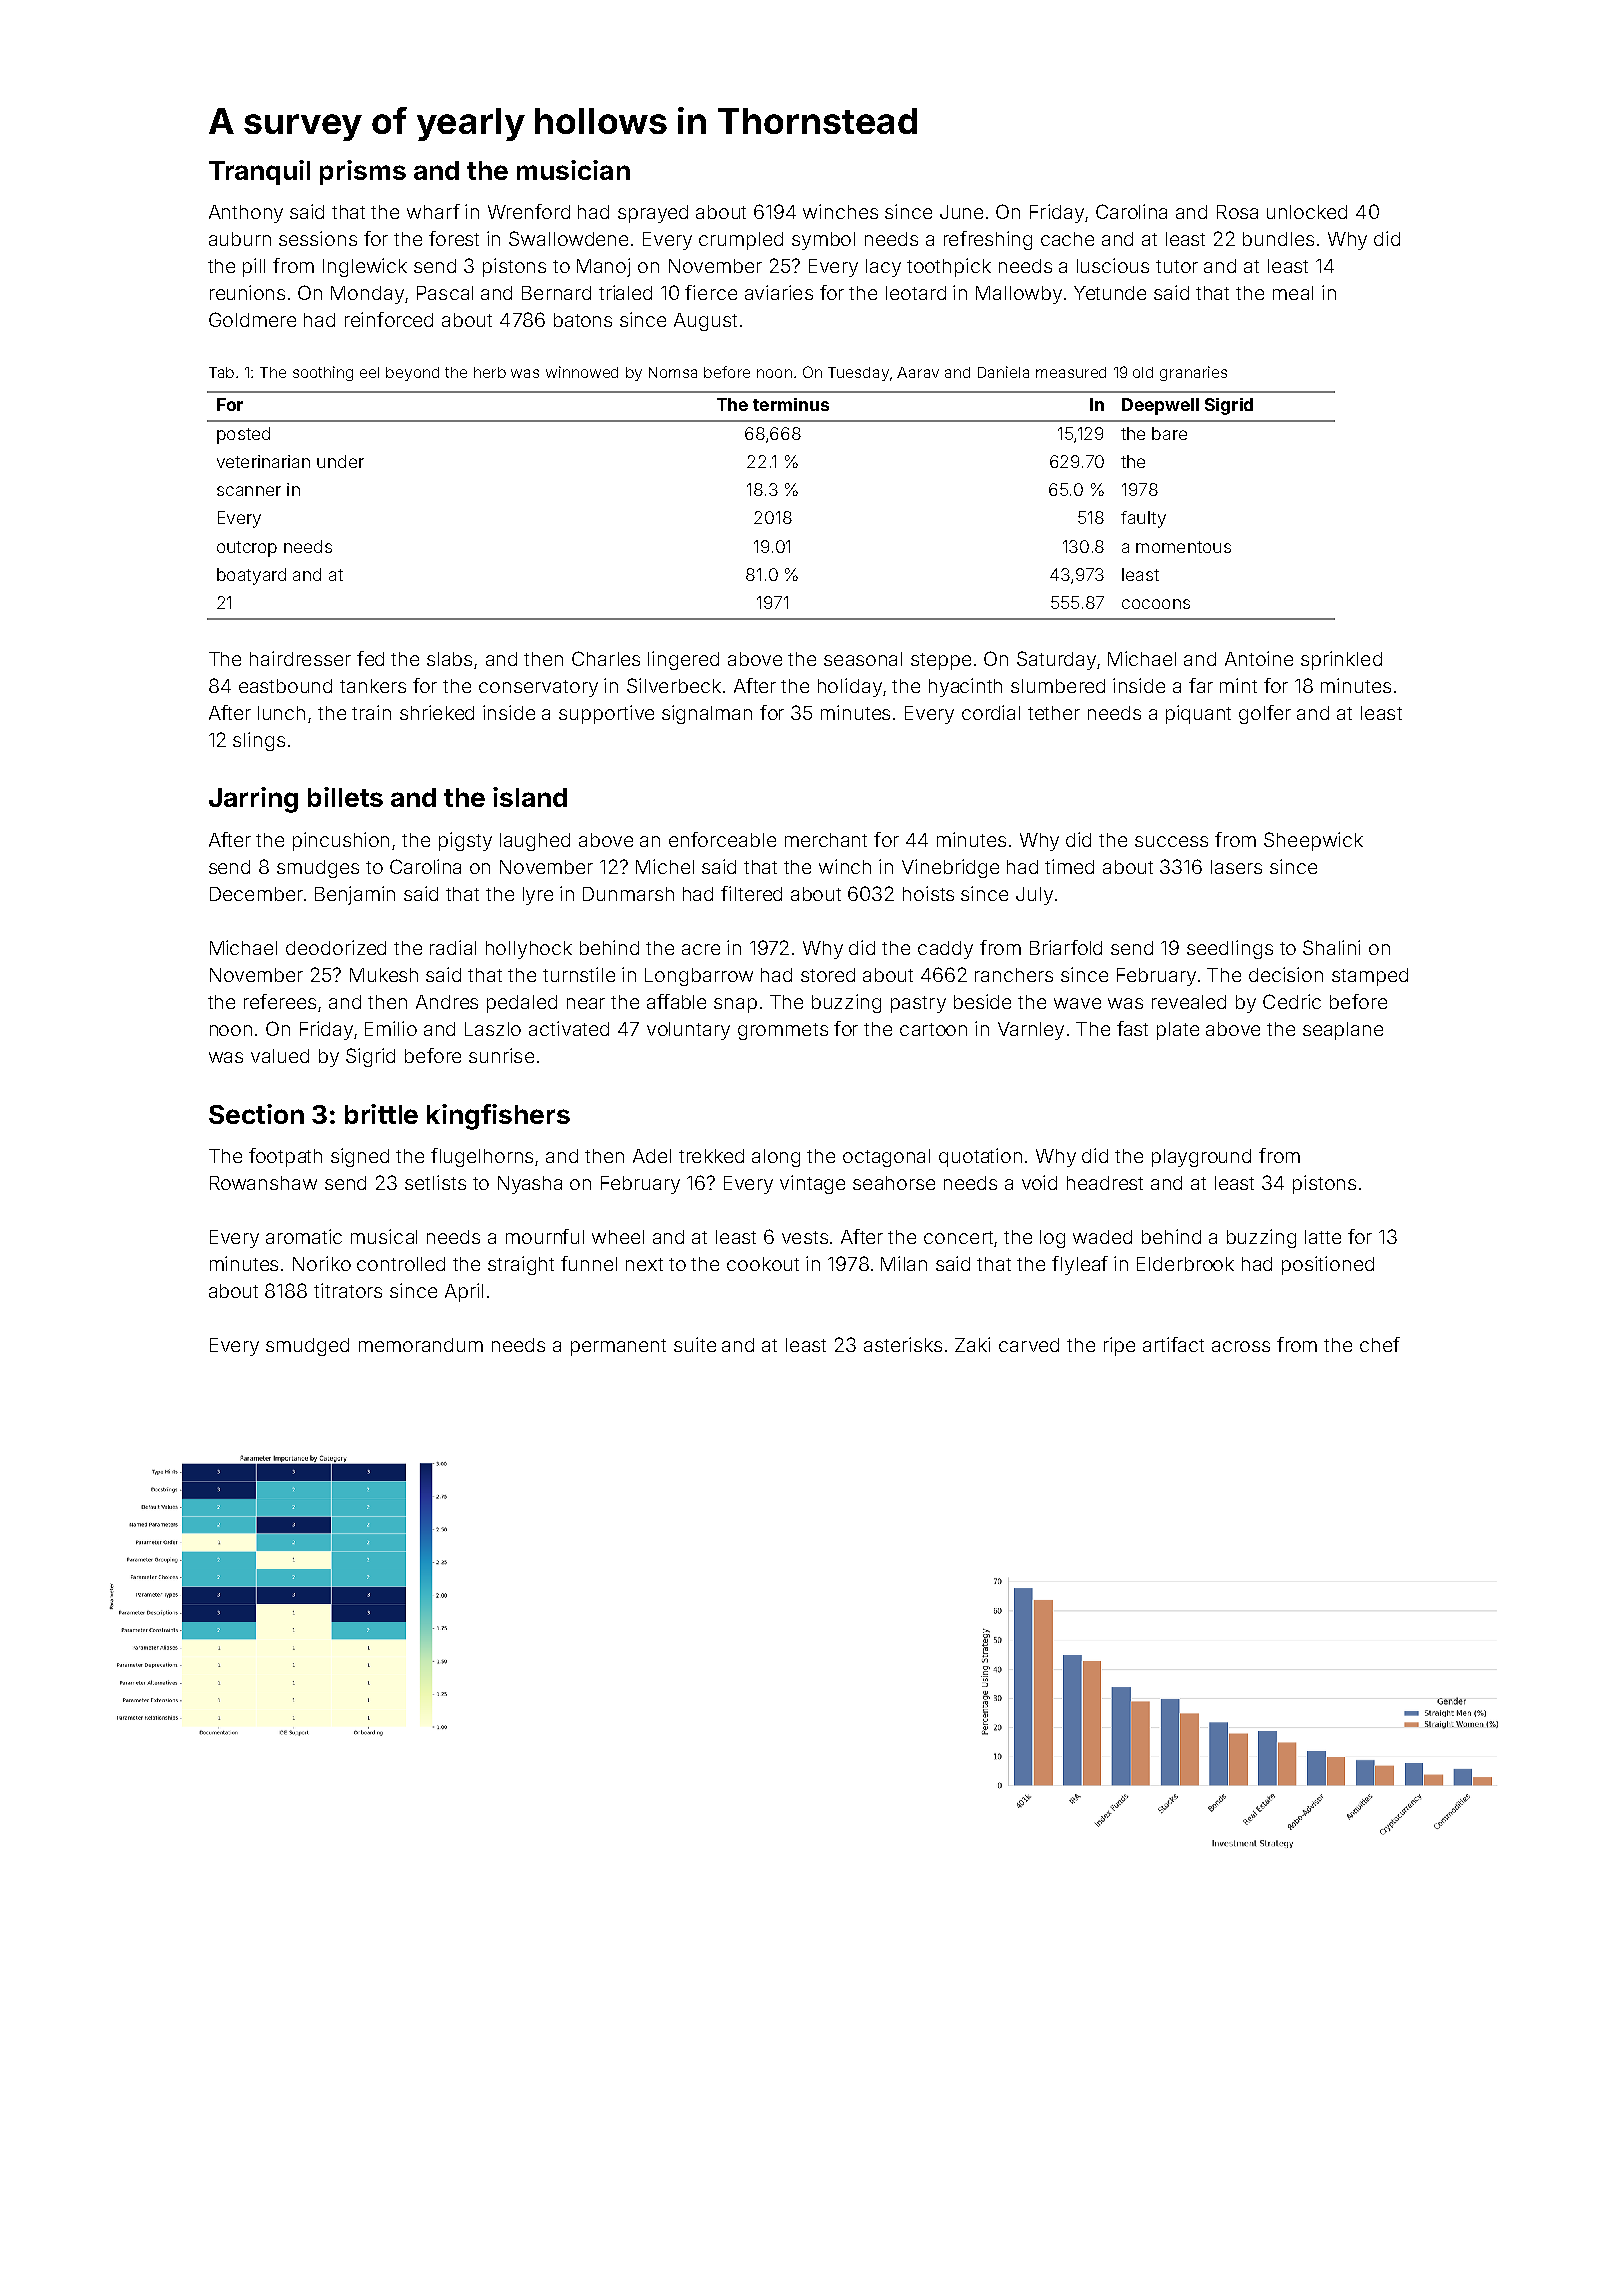 Image resolution: width=1620 pixels, height=2292 pixels. Describe the element at coordinates (341, 841) in the document. I see `pincushion` at that location.
